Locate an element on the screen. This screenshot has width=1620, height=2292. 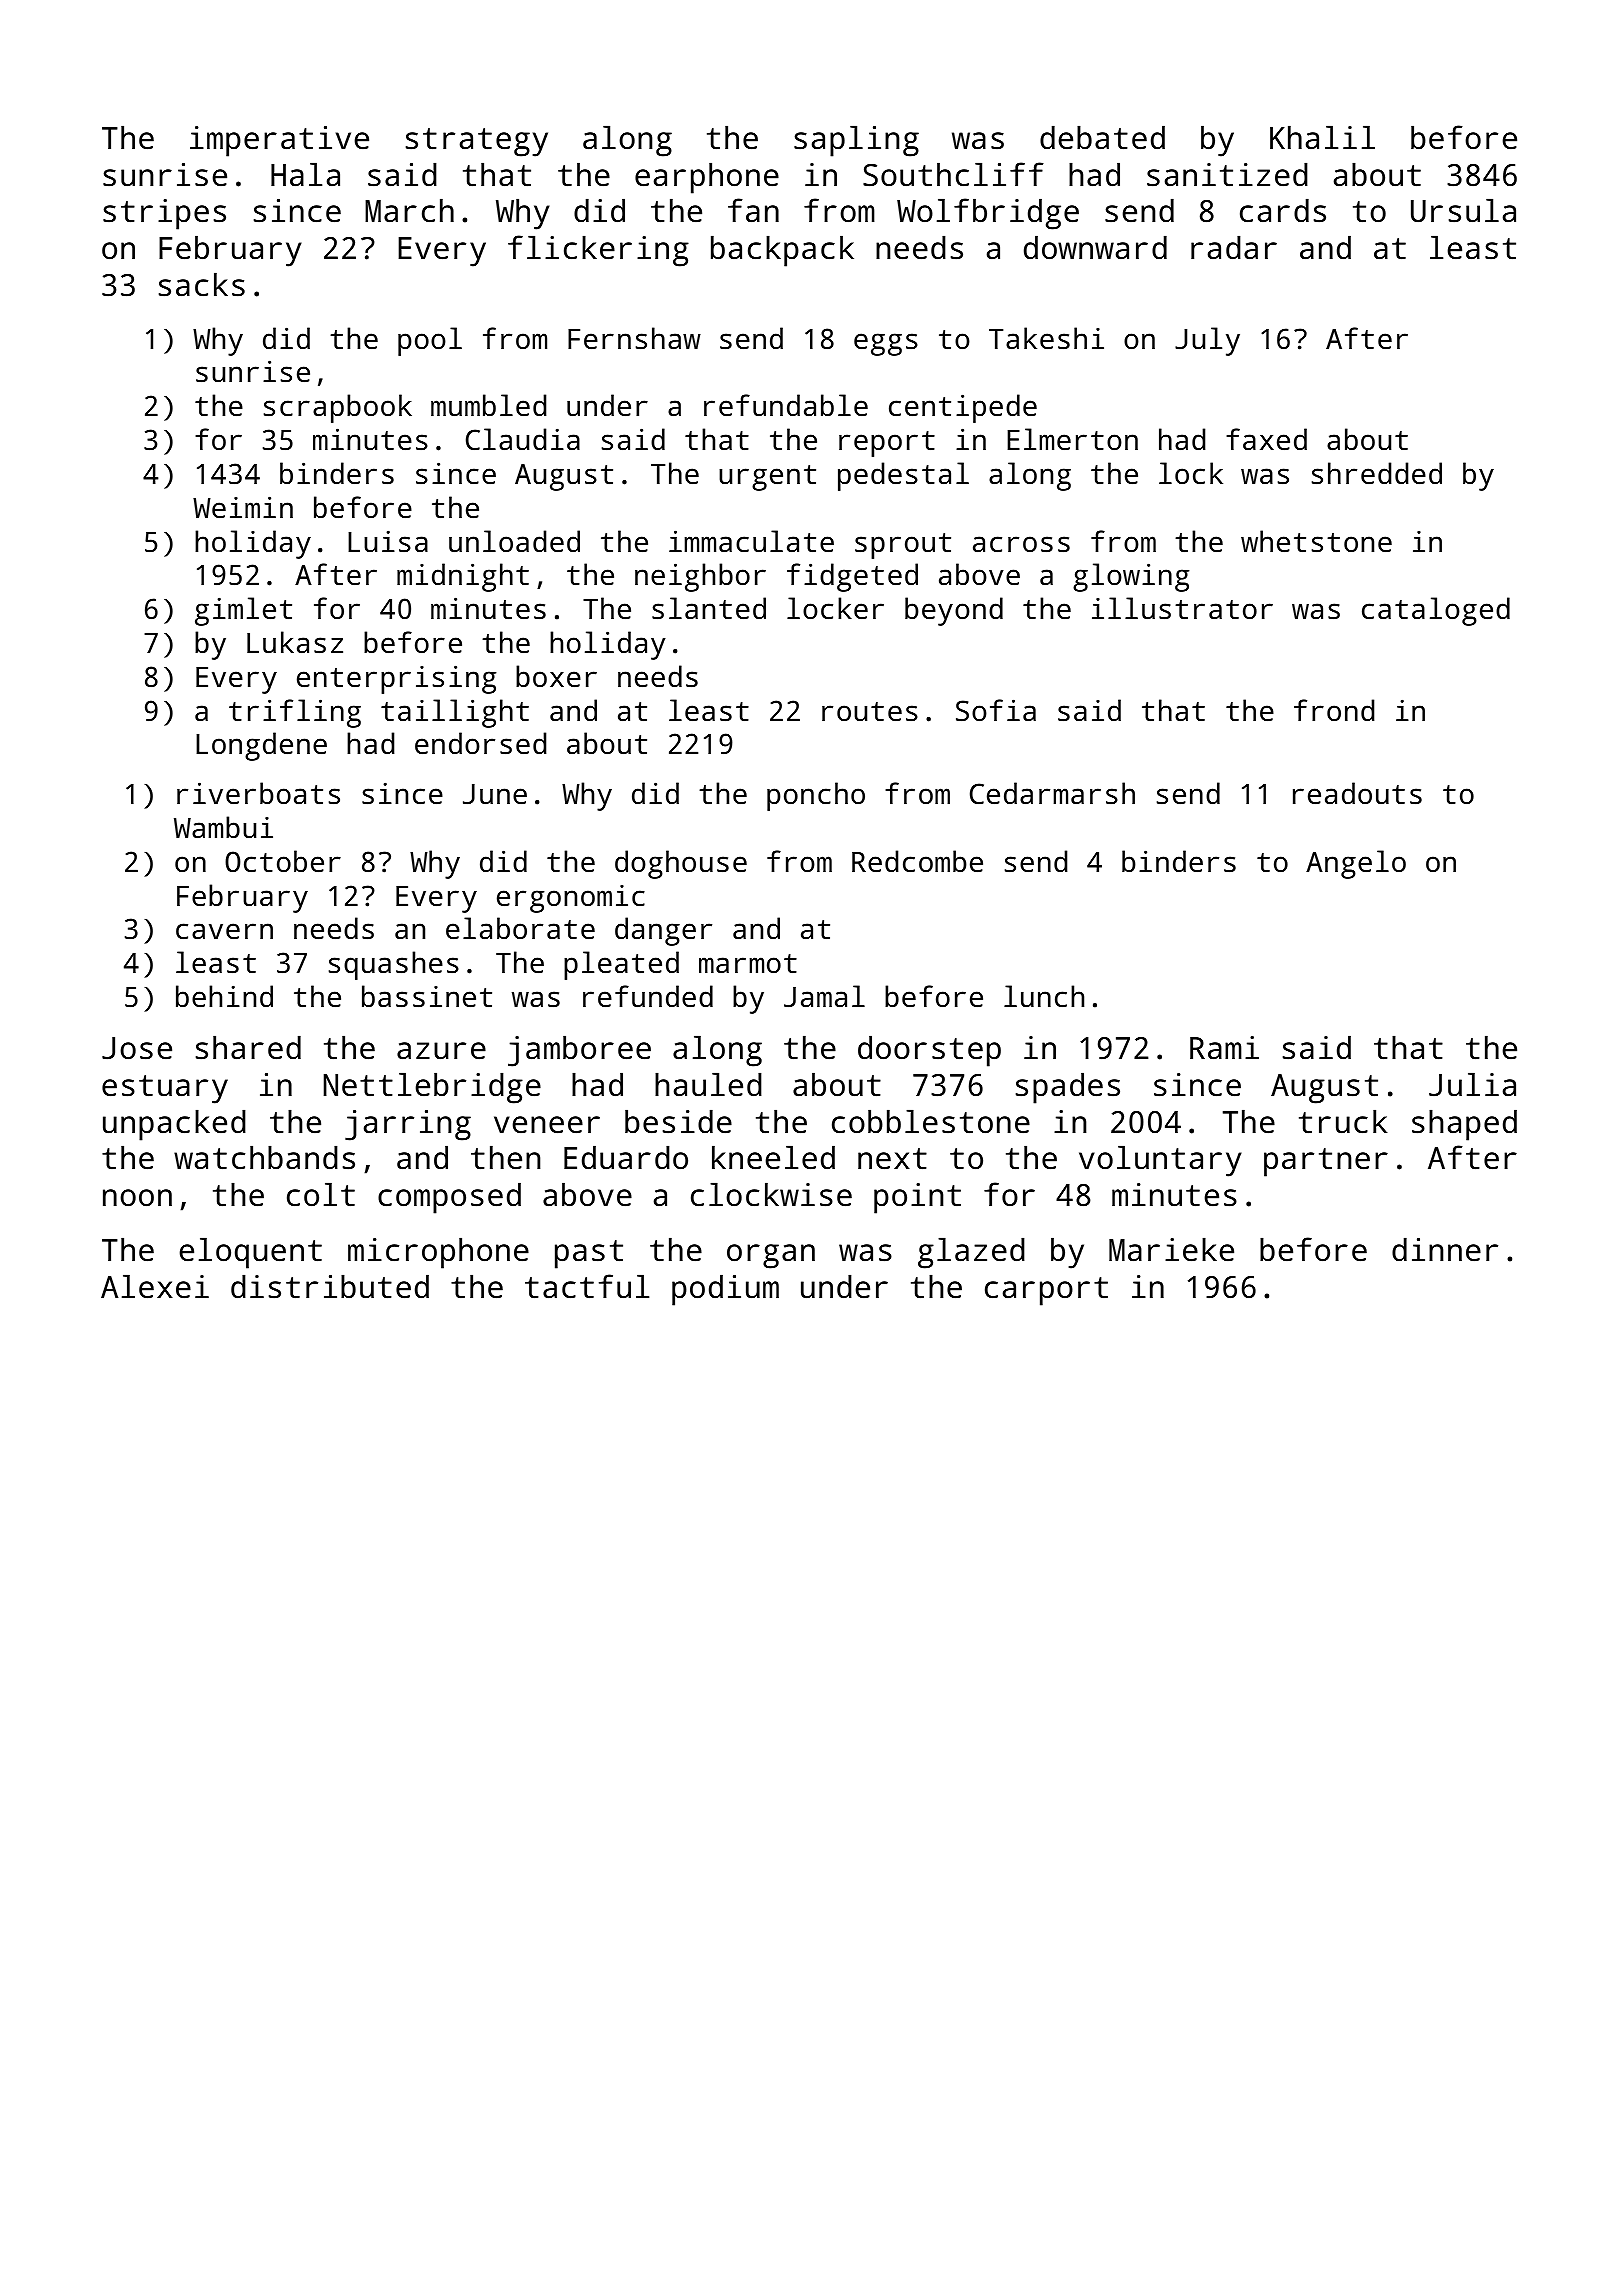
lunch is located at coordinates (1044, 996).
